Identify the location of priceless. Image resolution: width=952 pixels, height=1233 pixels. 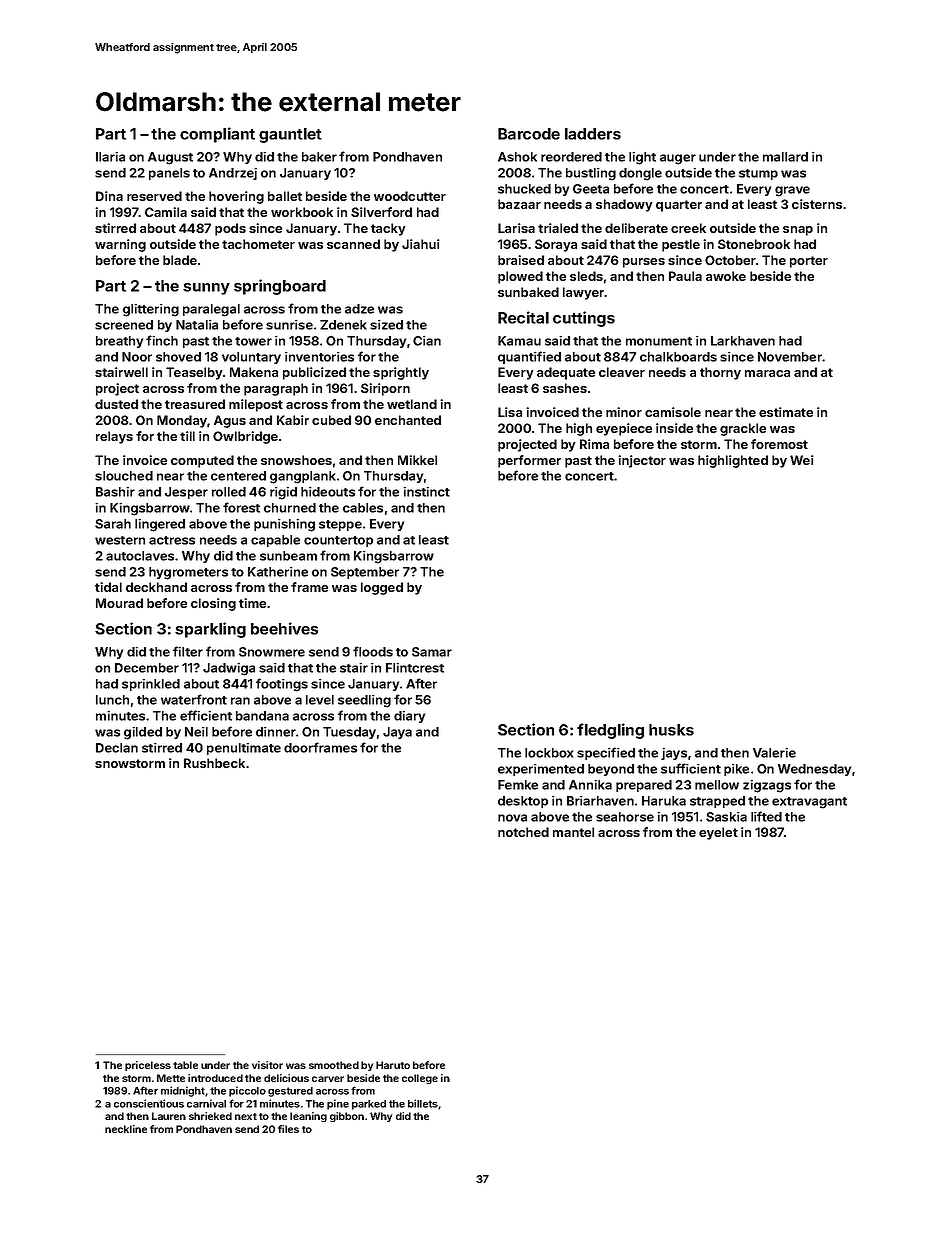
(148, 1066).
